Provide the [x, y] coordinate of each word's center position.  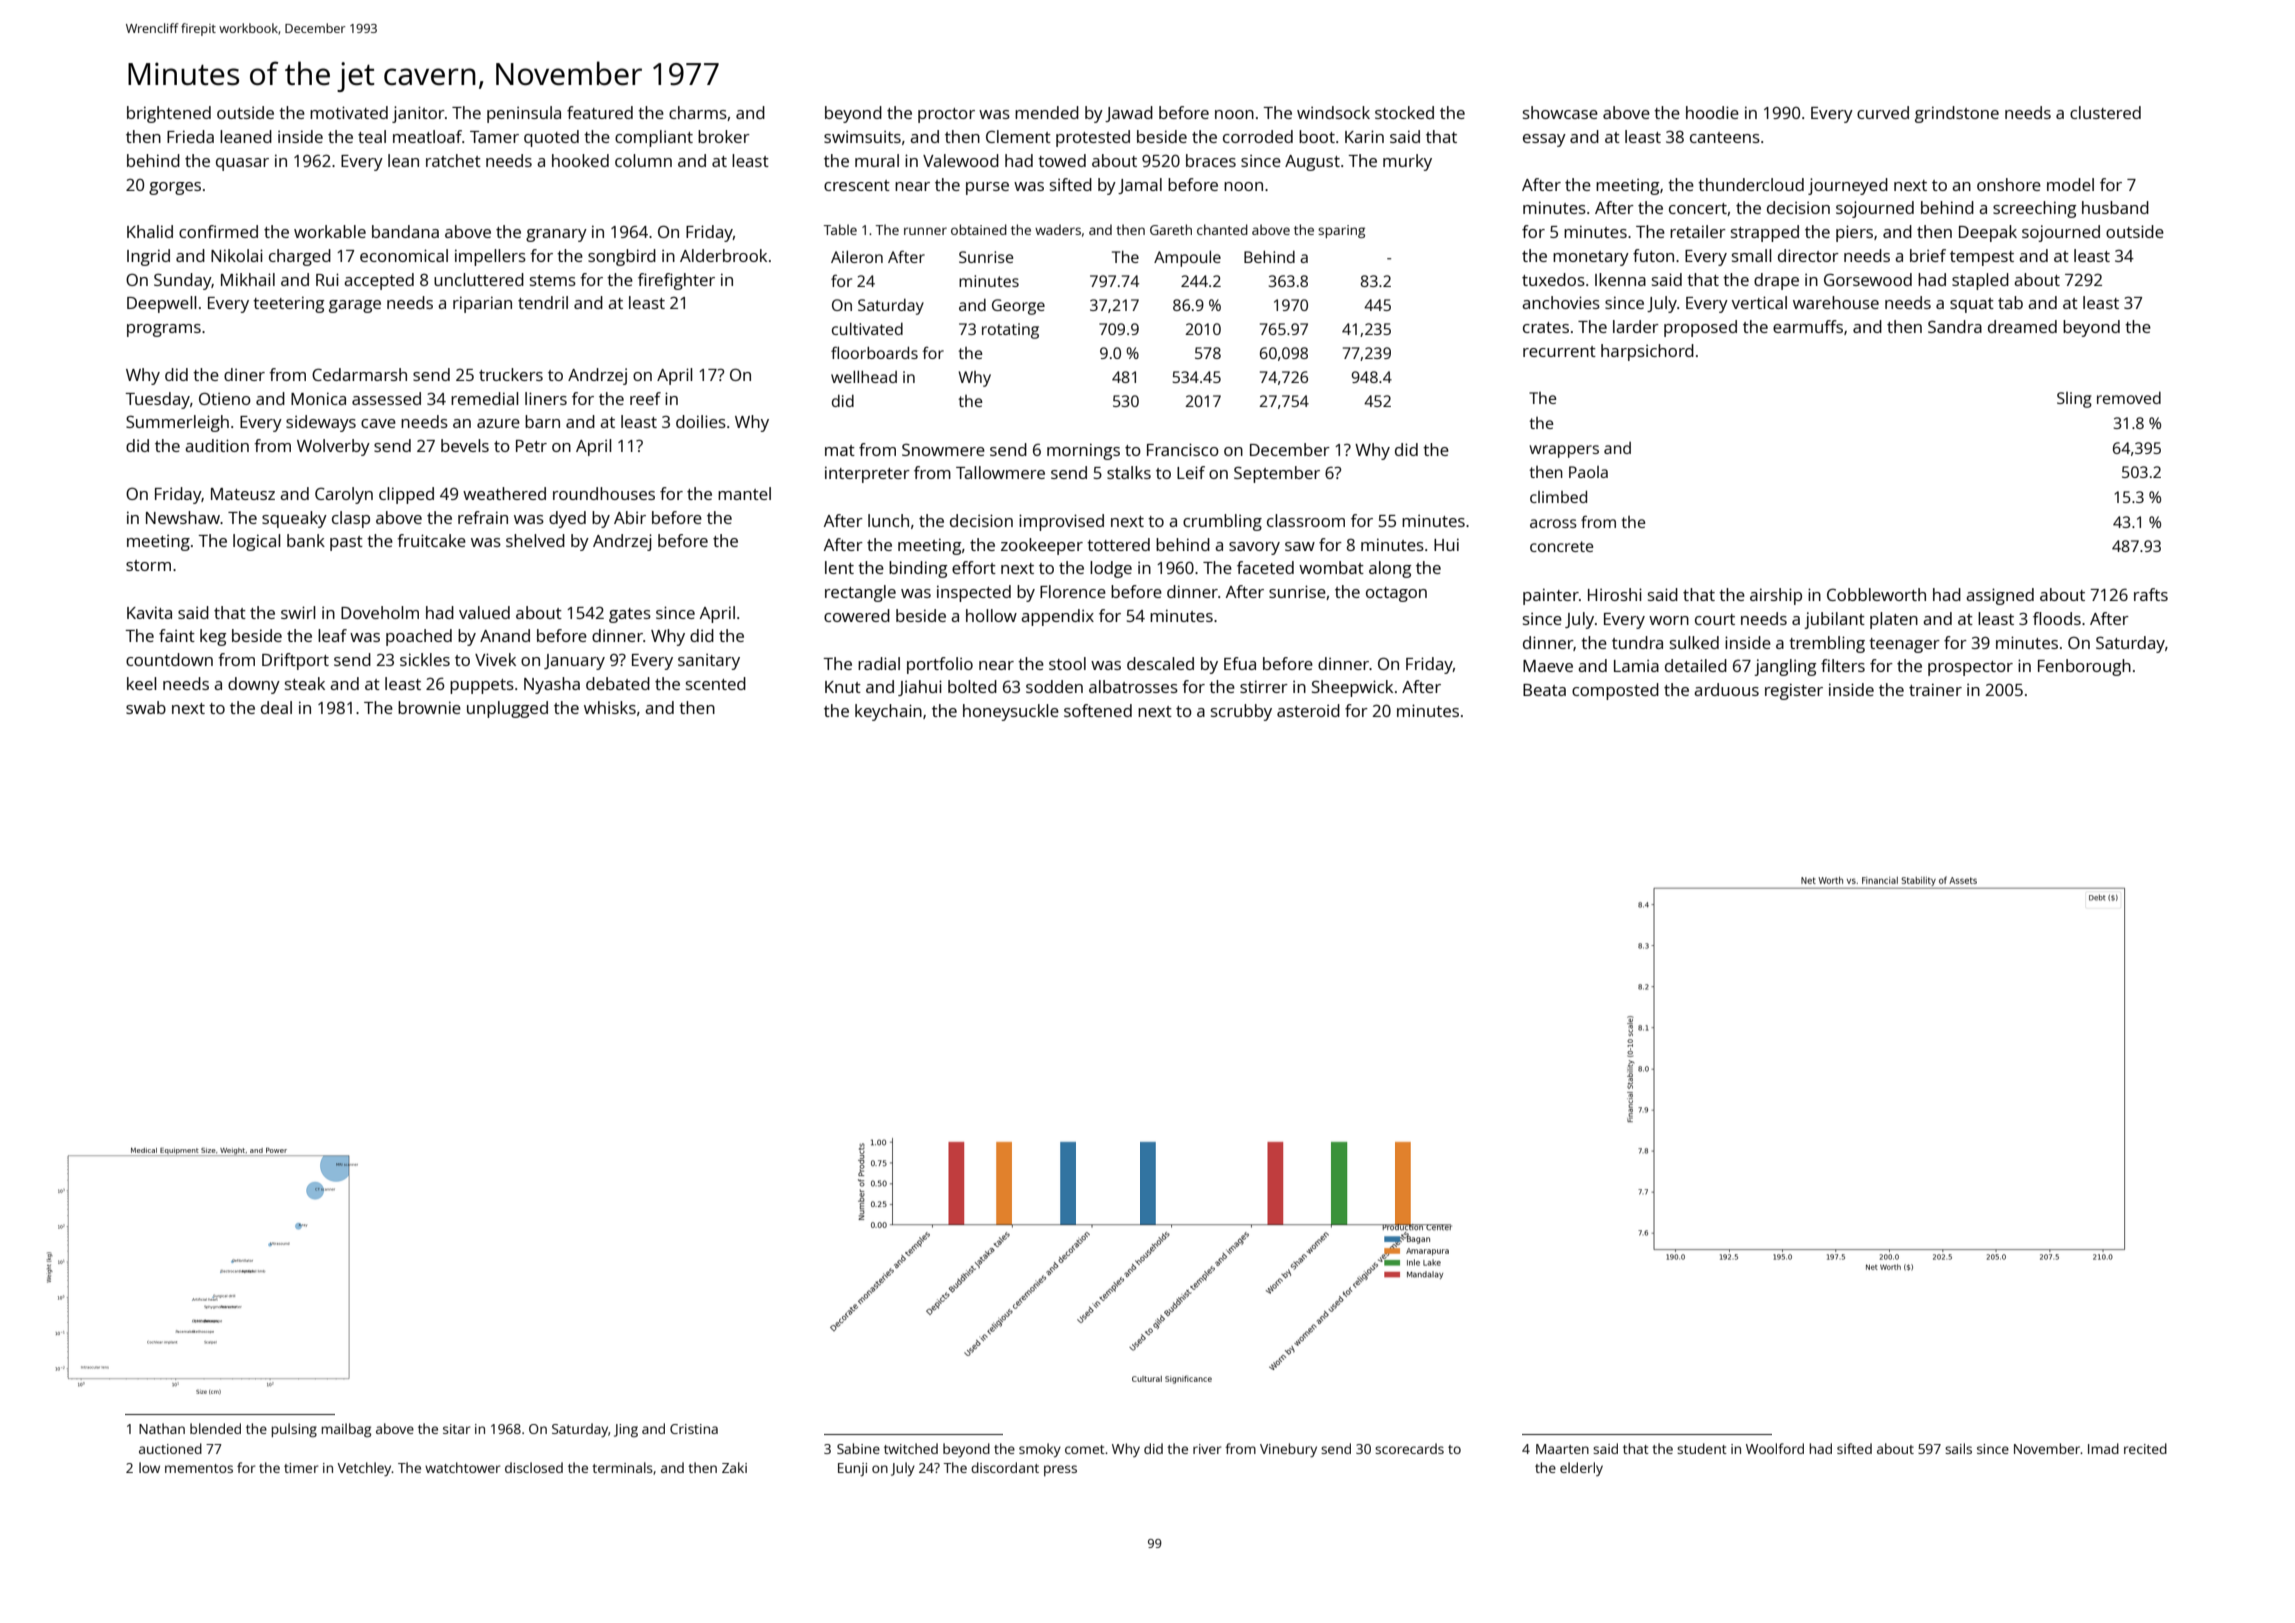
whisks [610, 707]
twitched [911, 1448]
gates [630, 615]
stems [553, 280]
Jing [626, 1430]
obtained [979, 229]
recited [2145, 1448]
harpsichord [1647, 352]
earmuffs [1808, 326]
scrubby [1241, 712]
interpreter [867, 474]
